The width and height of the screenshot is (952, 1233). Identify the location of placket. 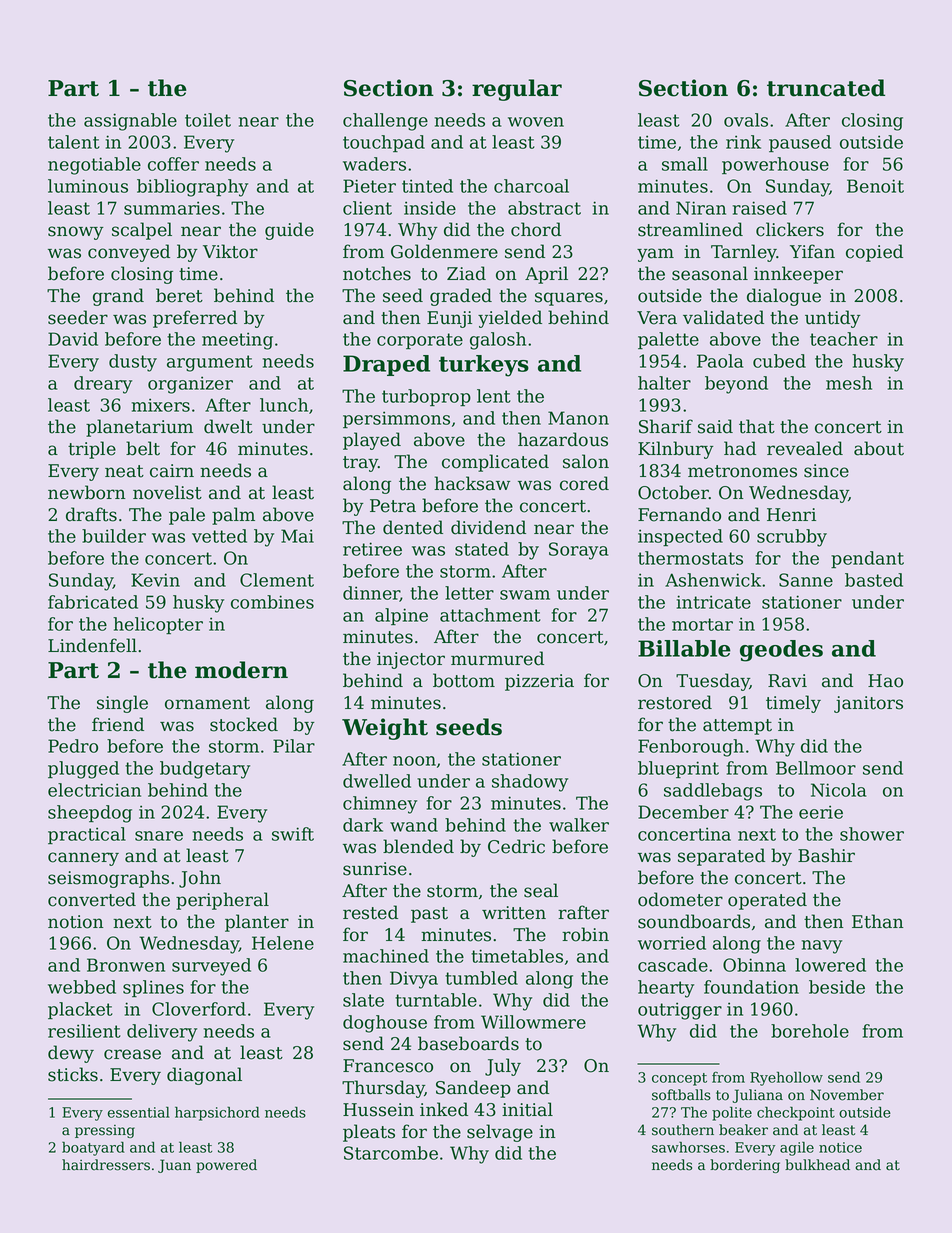
(80, 1010).
